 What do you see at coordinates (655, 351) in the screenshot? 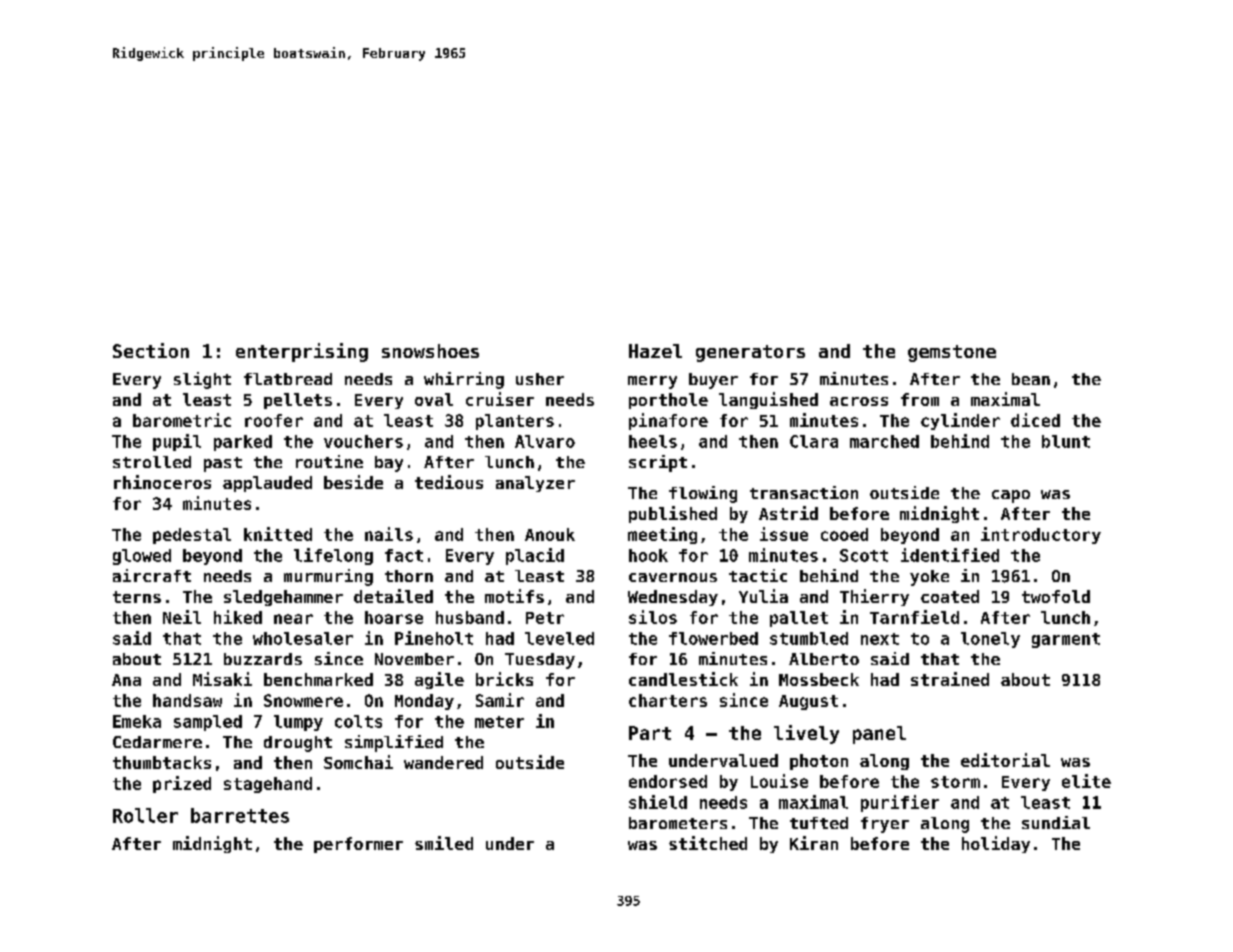
I see `Hazel` at bounding box center [655, 351].
